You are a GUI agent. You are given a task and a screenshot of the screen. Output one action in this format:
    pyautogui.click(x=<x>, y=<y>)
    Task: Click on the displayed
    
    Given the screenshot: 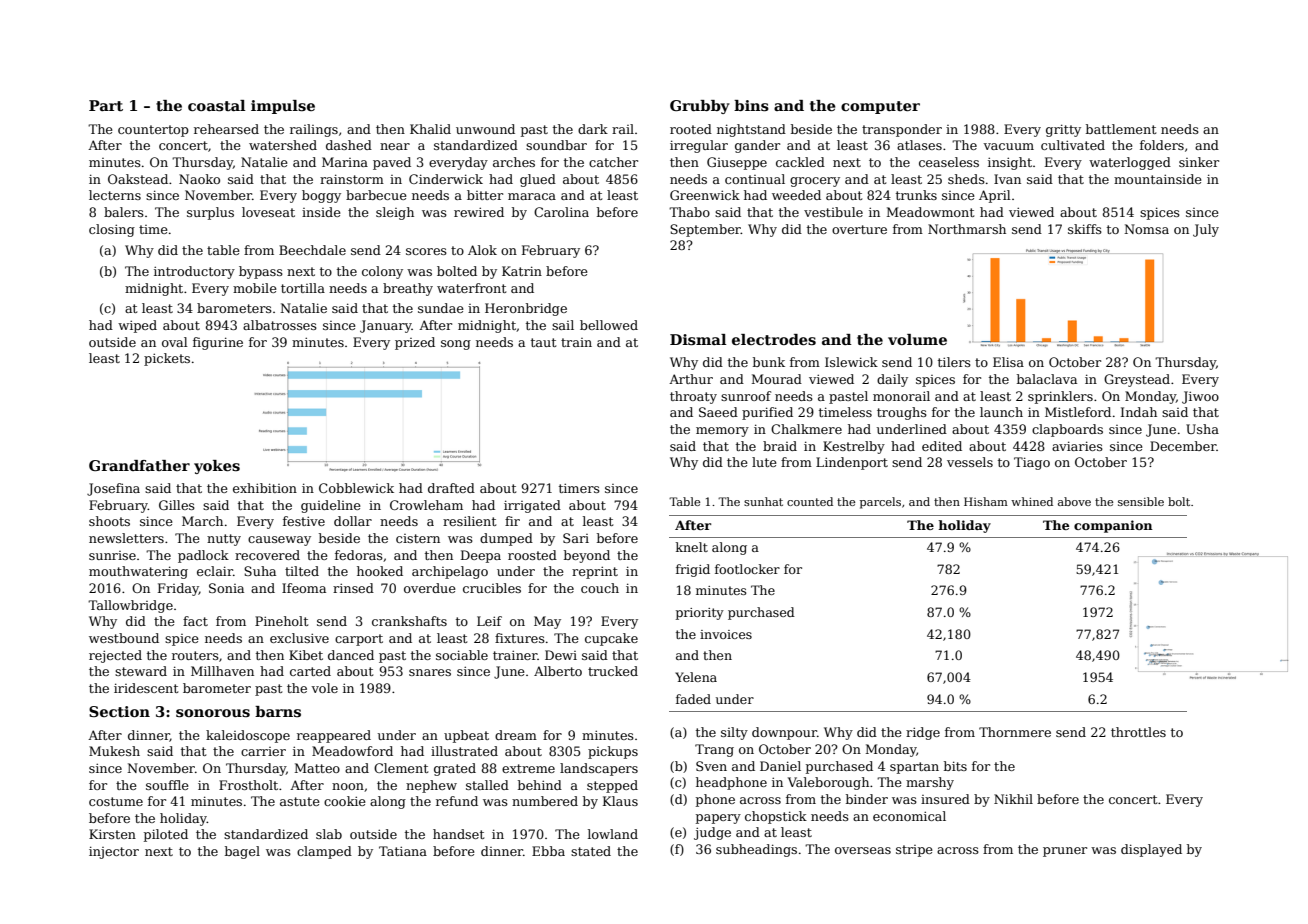 What is the action you would take?
    pyautogui.click(x=1151, y=850)
